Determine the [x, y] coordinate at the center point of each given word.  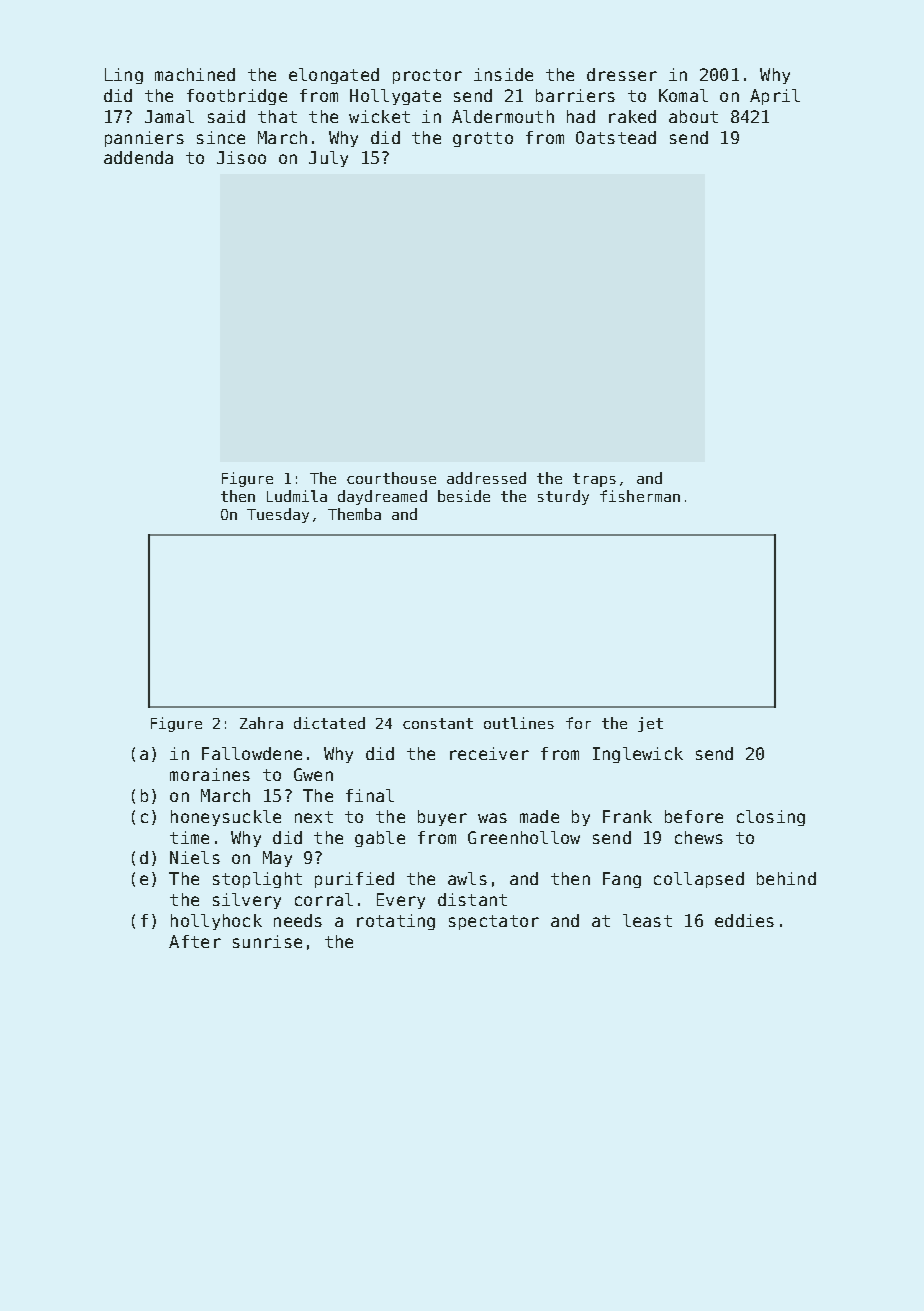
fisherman [640, 496]
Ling [124, 76]
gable [380, 839]
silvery [247, 901]
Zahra [261, 723]
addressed [486, 478]
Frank [627, 816]
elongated [334, 76]
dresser [622, 74]
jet [650, 724]
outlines [519, 723]
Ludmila [297, 496]
